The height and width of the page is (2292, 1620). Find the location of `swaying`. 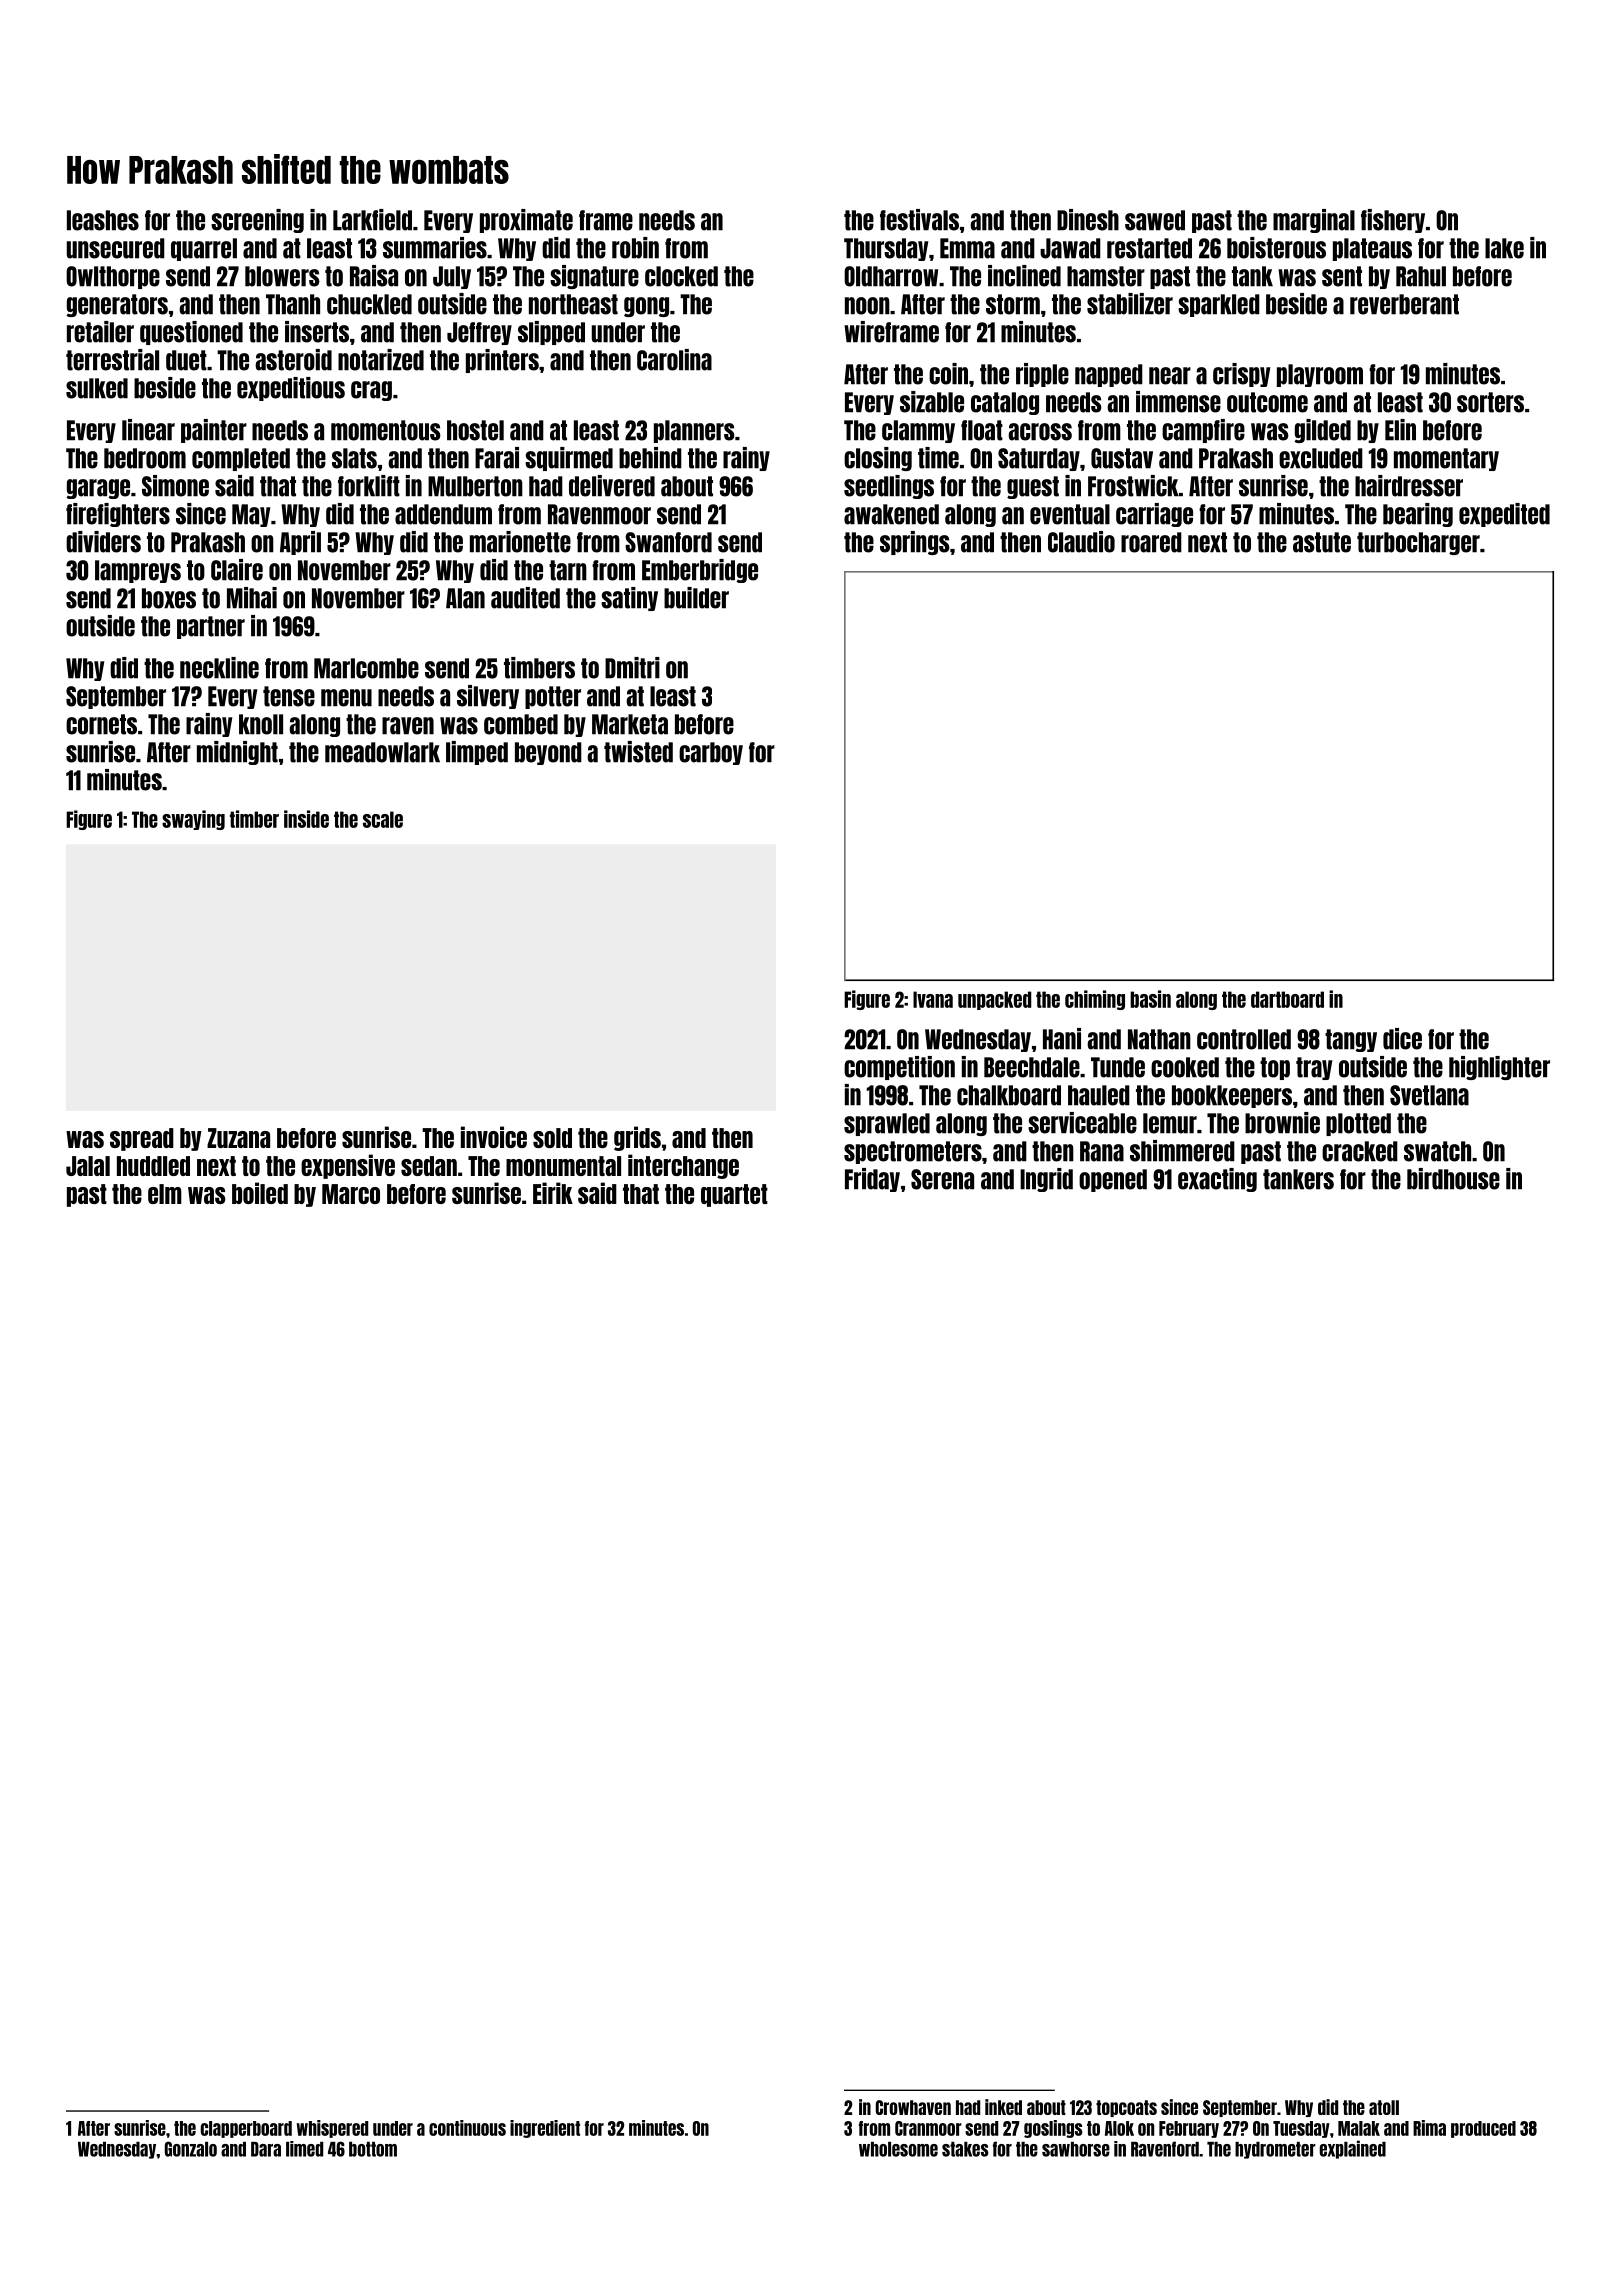

swaying is located at coordinates (193, 820).
